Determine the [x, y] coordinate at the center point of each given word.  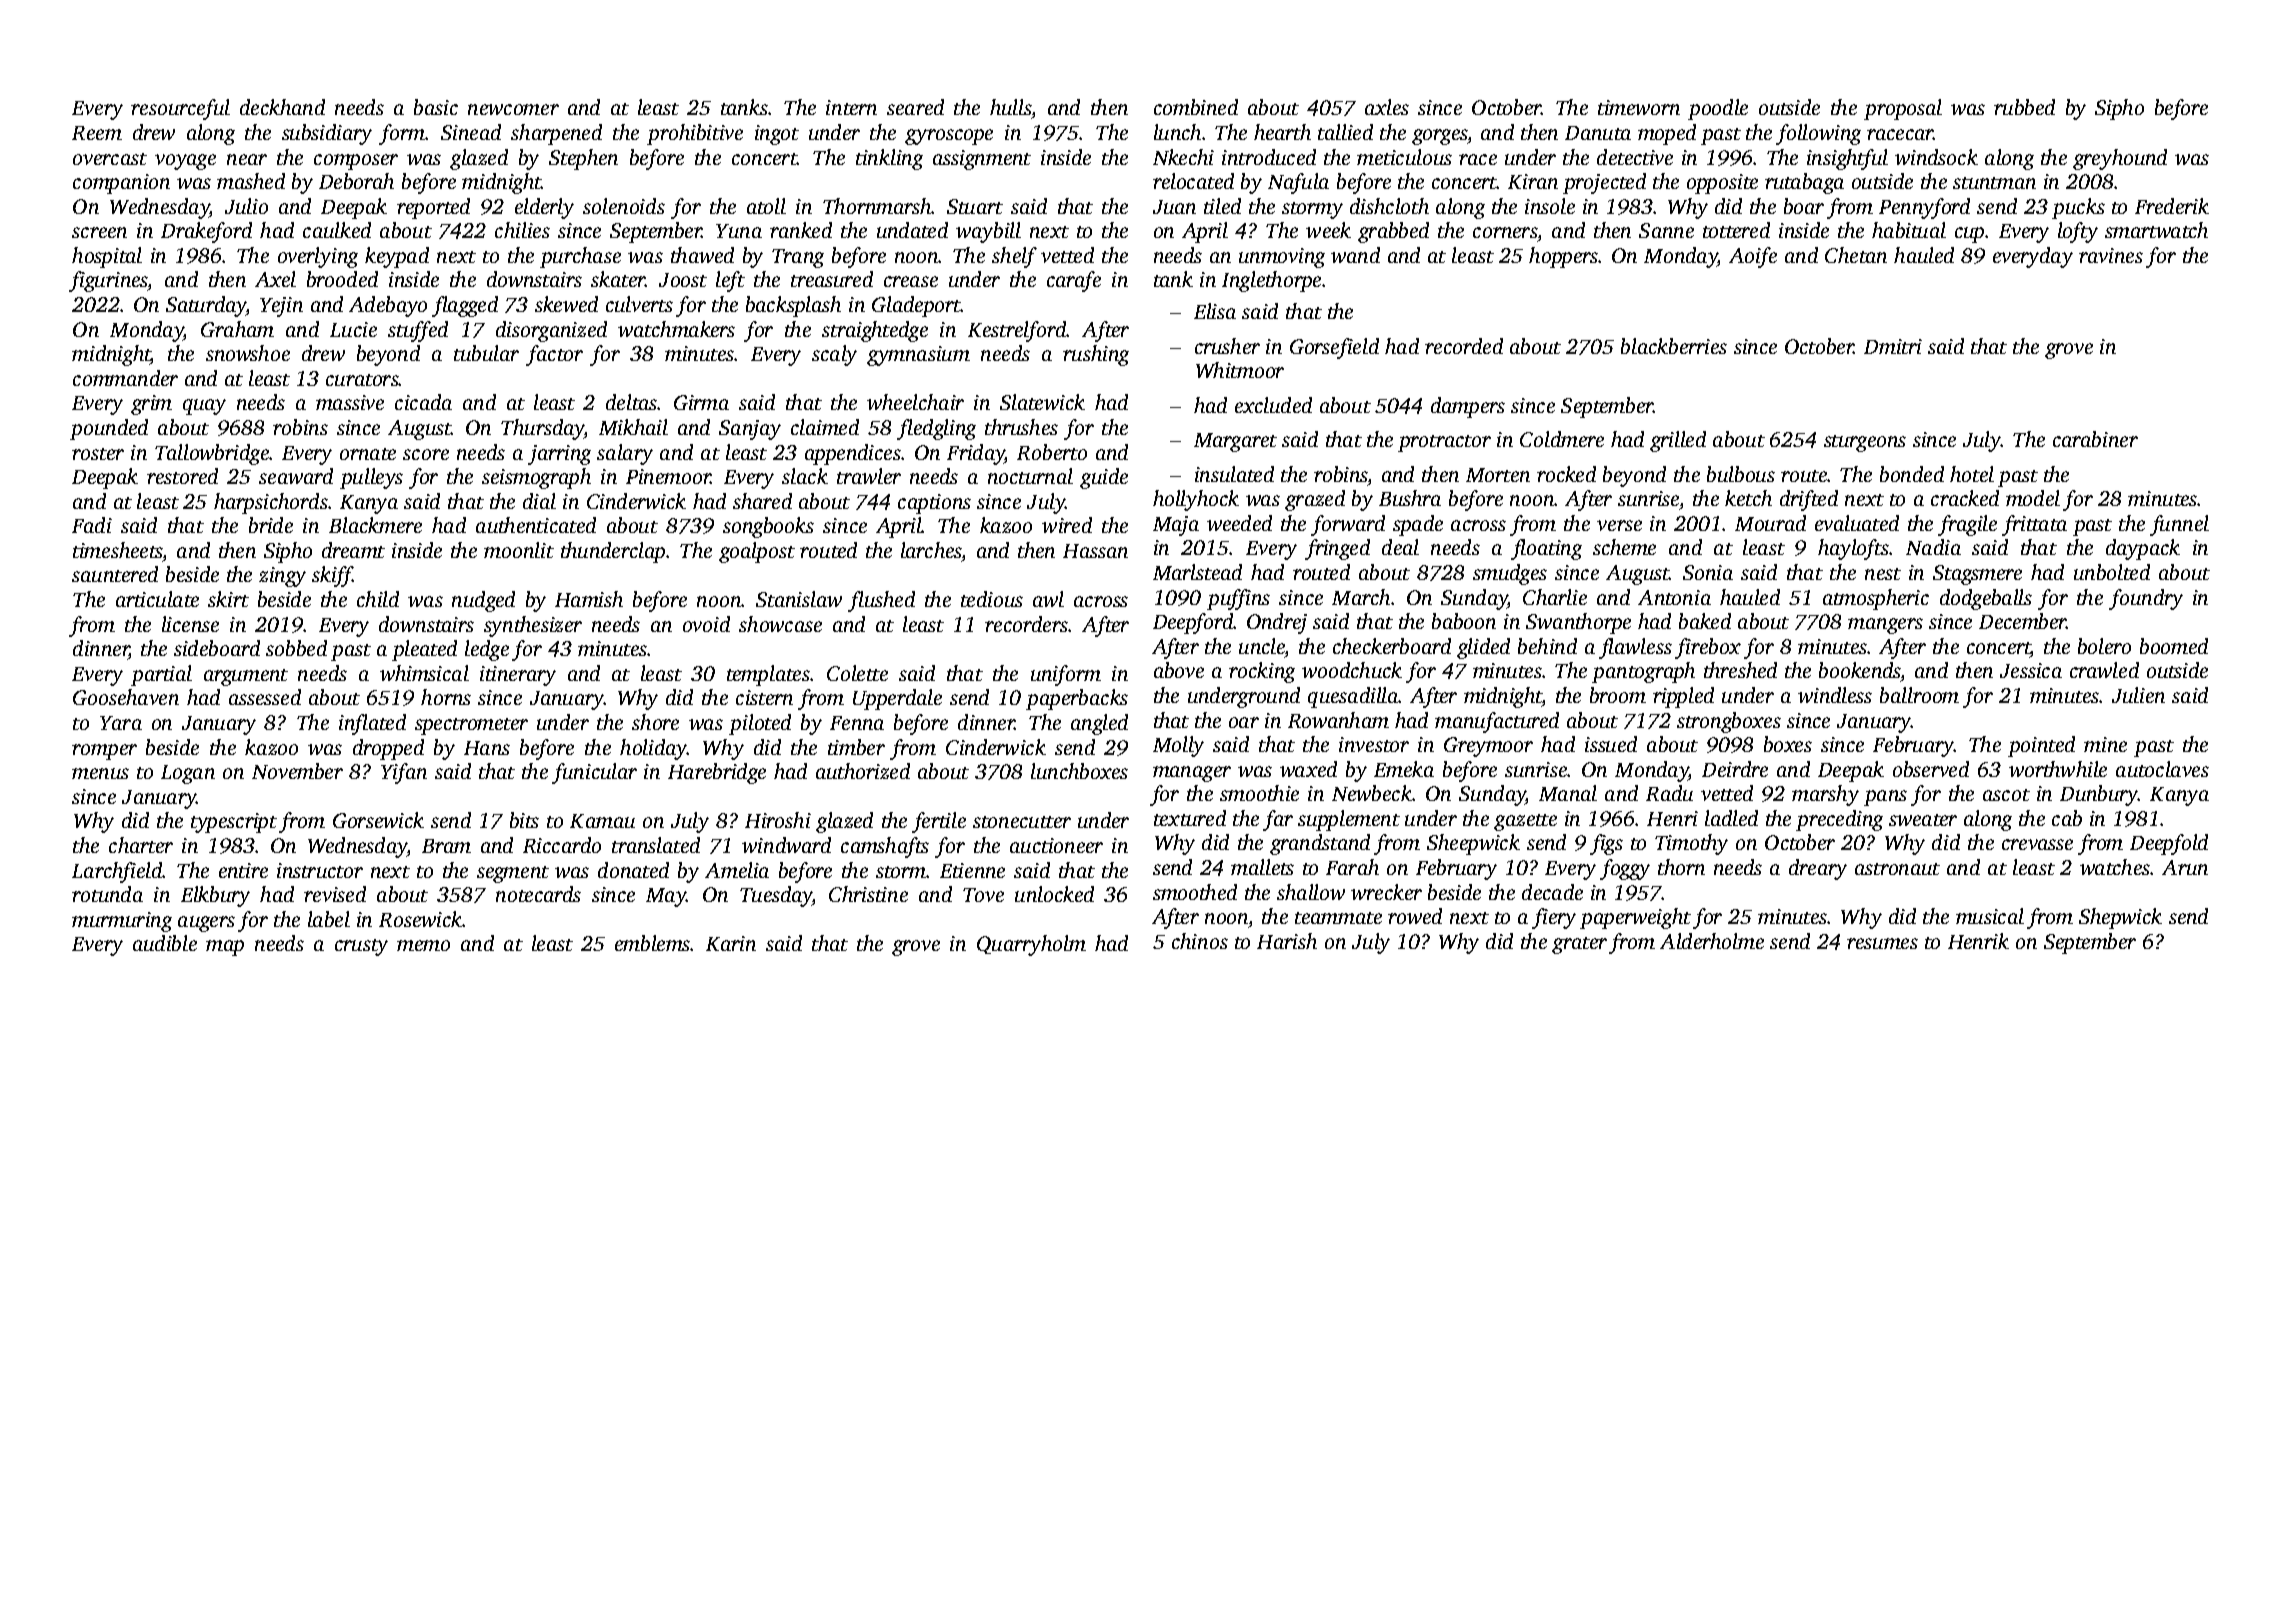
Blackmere [375, 525]
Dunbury [2099, 795]
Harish [1287, 941]
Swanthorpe [1578, 623]
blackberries [1674, 346]
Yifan [404, 773]
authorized [863, 771]
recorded [1464, 346]
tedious [992, 599]
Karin [731, 943]
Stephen [583, 159]
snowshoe [248, 353]
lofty [2078, 232]
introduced [1269, 157]
